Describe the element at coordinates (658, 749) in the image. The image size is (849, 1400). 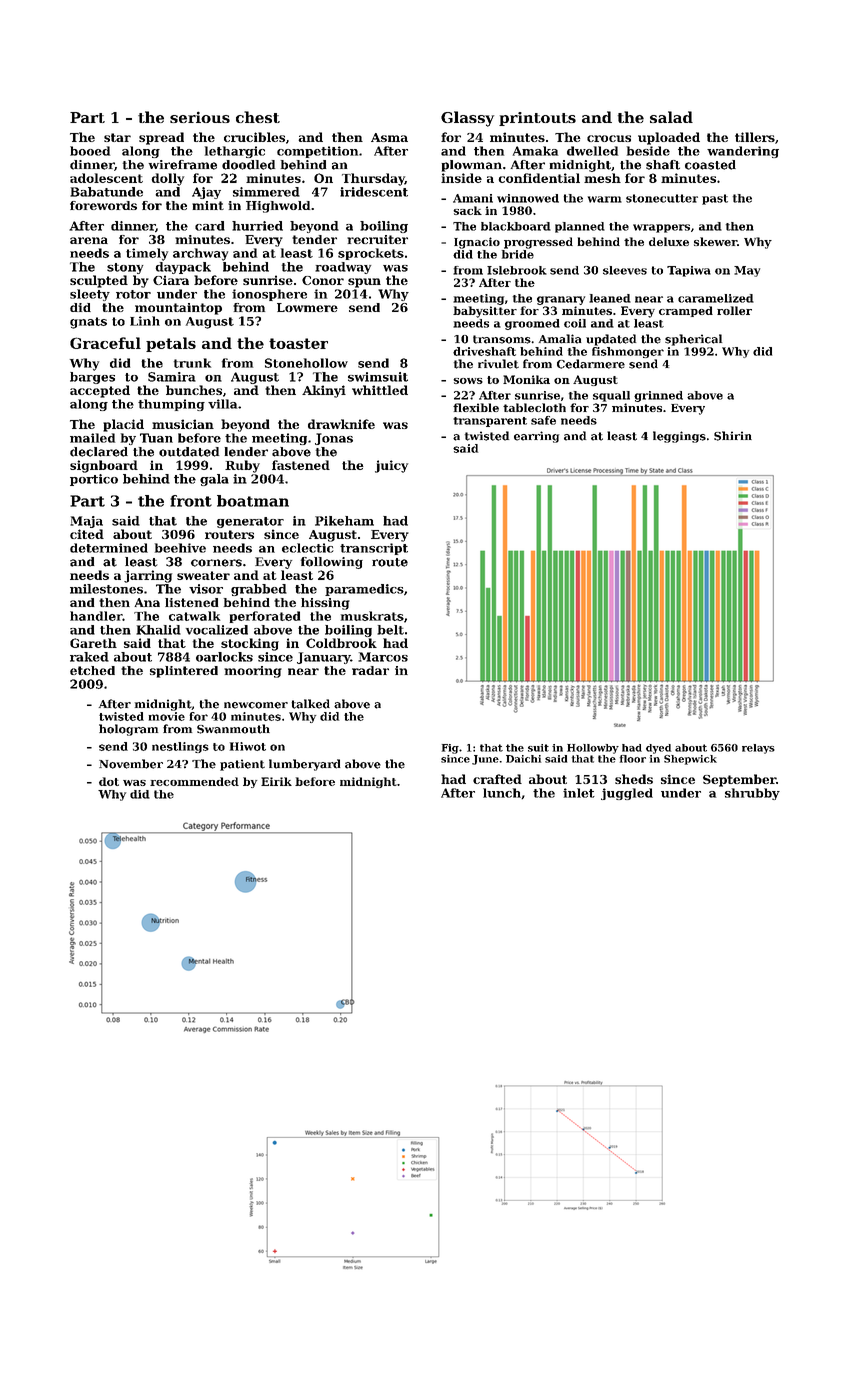
I see `dyed` at that location.
